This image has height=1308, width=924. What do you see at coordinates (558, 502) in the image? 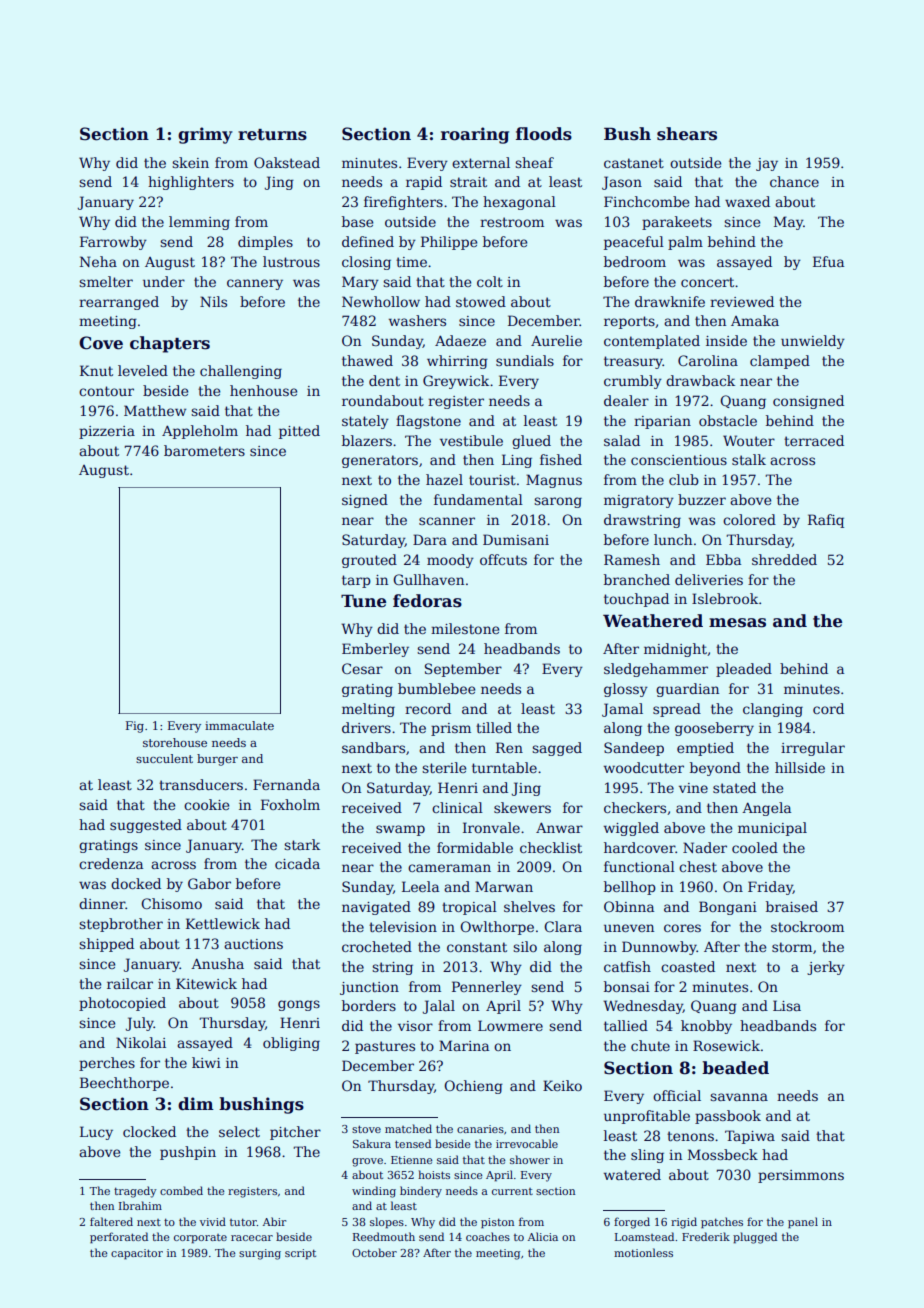
I see `sarong` at bounding box center [558, 502].
